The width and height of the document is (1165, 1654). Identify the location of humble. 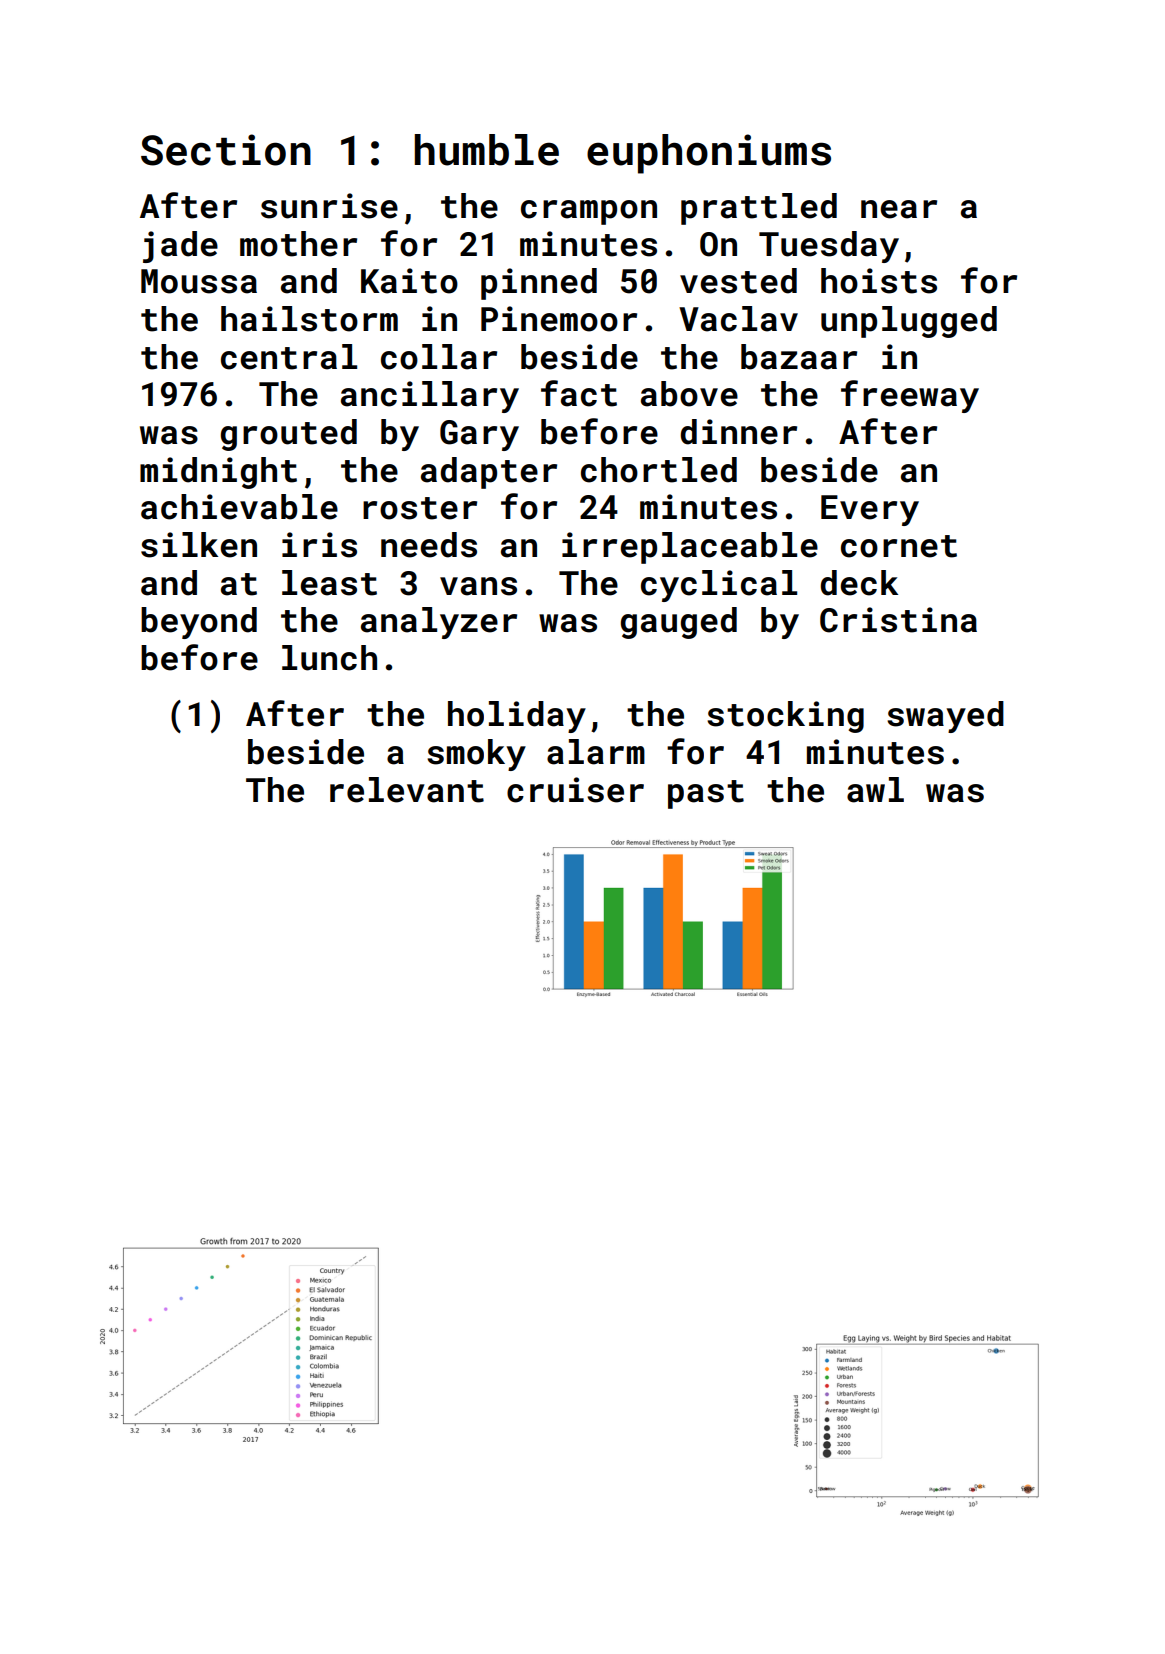
(487, 150).
